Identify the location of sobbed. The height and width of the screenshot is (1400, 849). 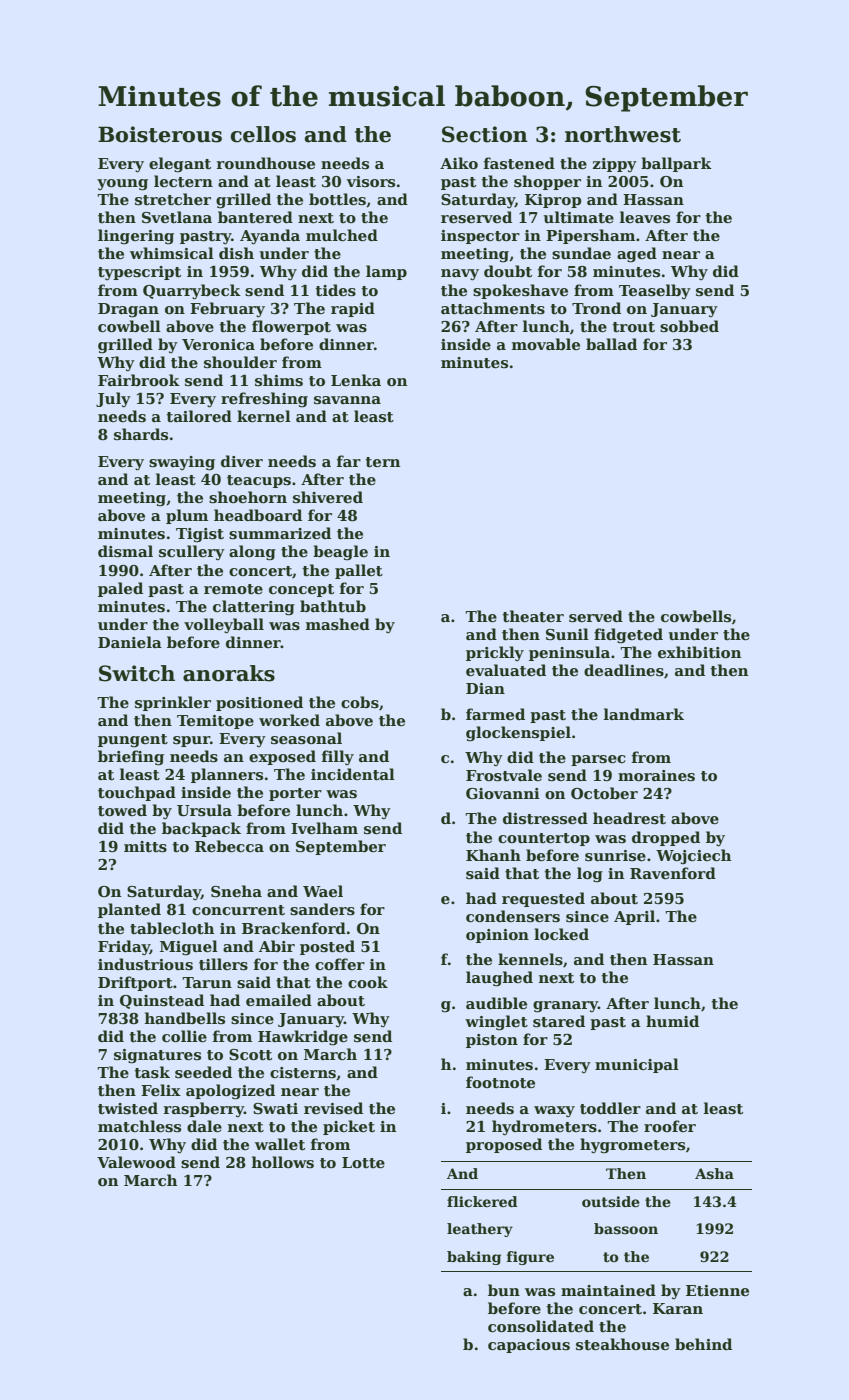
(689, 326).
